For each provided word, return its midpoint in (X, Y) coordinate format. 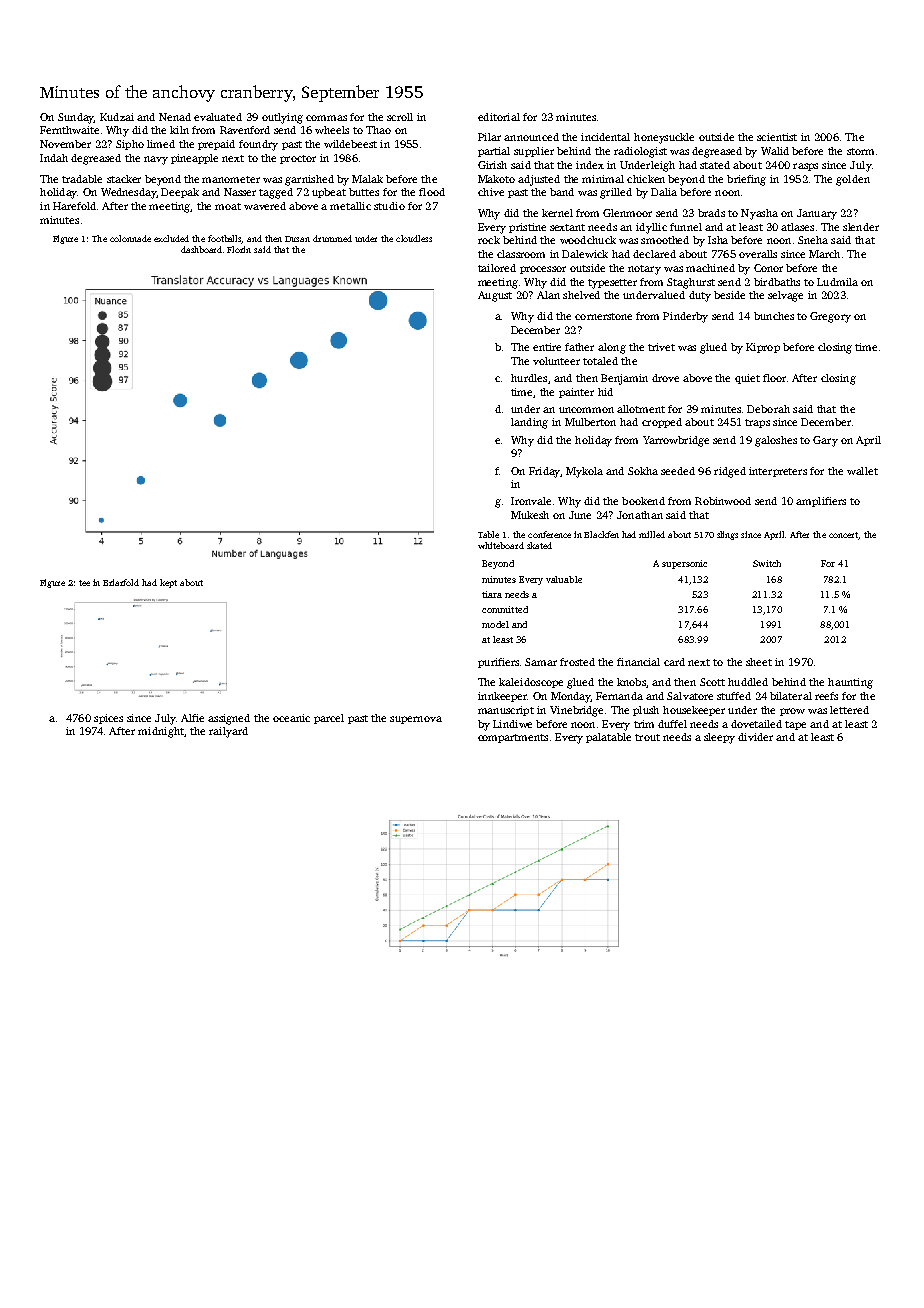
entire (547, 347)
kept (168, 583)
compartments (513, 738)
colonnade (130, 238)
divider (755, 737)
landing (529, 423)
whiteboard (501, 545)
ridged (730, 472)
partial (494, 152)
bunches (774, 316)
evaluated (218, 117)
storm (860, 151)
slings (727, 535)
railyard (228, 732)
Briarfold (121, 582)
